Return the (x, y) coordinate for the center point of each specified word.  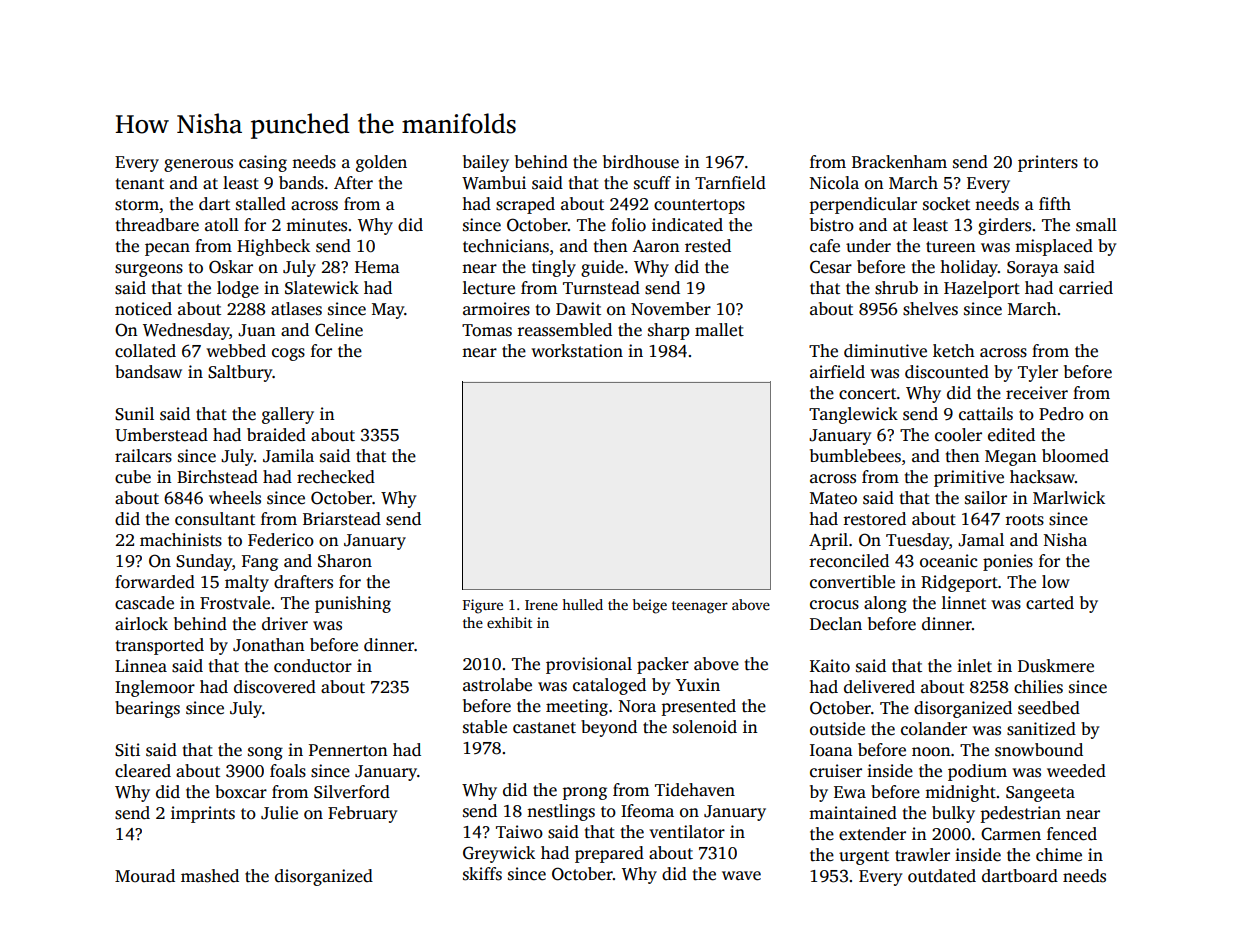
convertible (852, 582)
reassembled (565, 330)
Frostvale (235, 603)
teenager (700, 607)
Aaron (656, 246)
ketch (954, 351)
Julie (279, 813)
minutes (316, 225)
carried (1086, 288)
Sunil (134, 414)
